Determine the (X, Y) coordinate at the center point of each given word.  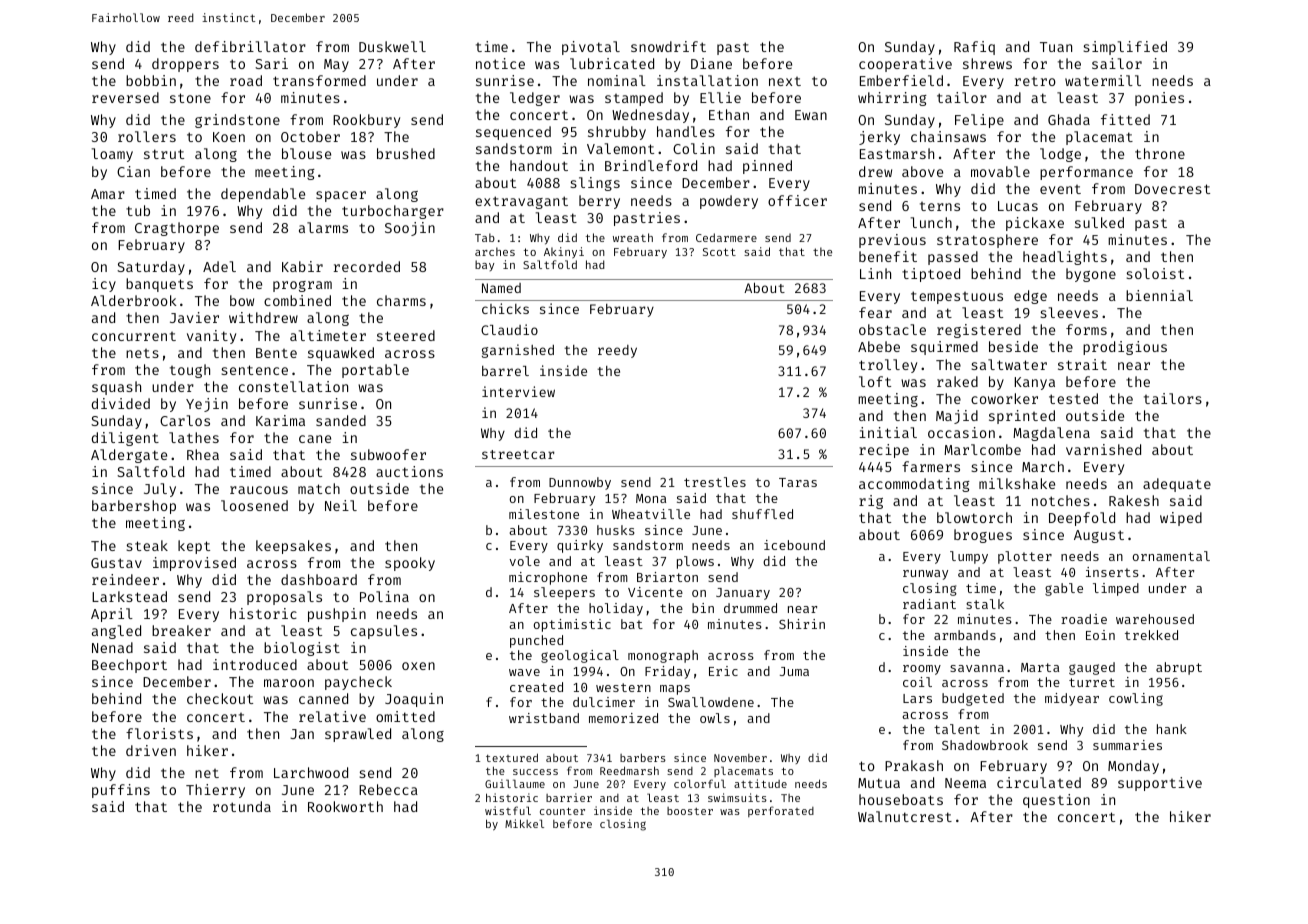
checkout (220, 698)
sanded (341, 420)
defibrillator (250, 46)
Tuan (1056, 47)
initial (888, 432)
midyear (1072, 699)
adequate (1177, 485)
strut (164, 154)
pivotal (591, 48)
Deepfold (1082, 519)
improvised (194, 564)
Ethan (729, 114)
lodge (1060, 155)
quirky (580, 546)
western (623, 687)
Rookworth (345, 806)
